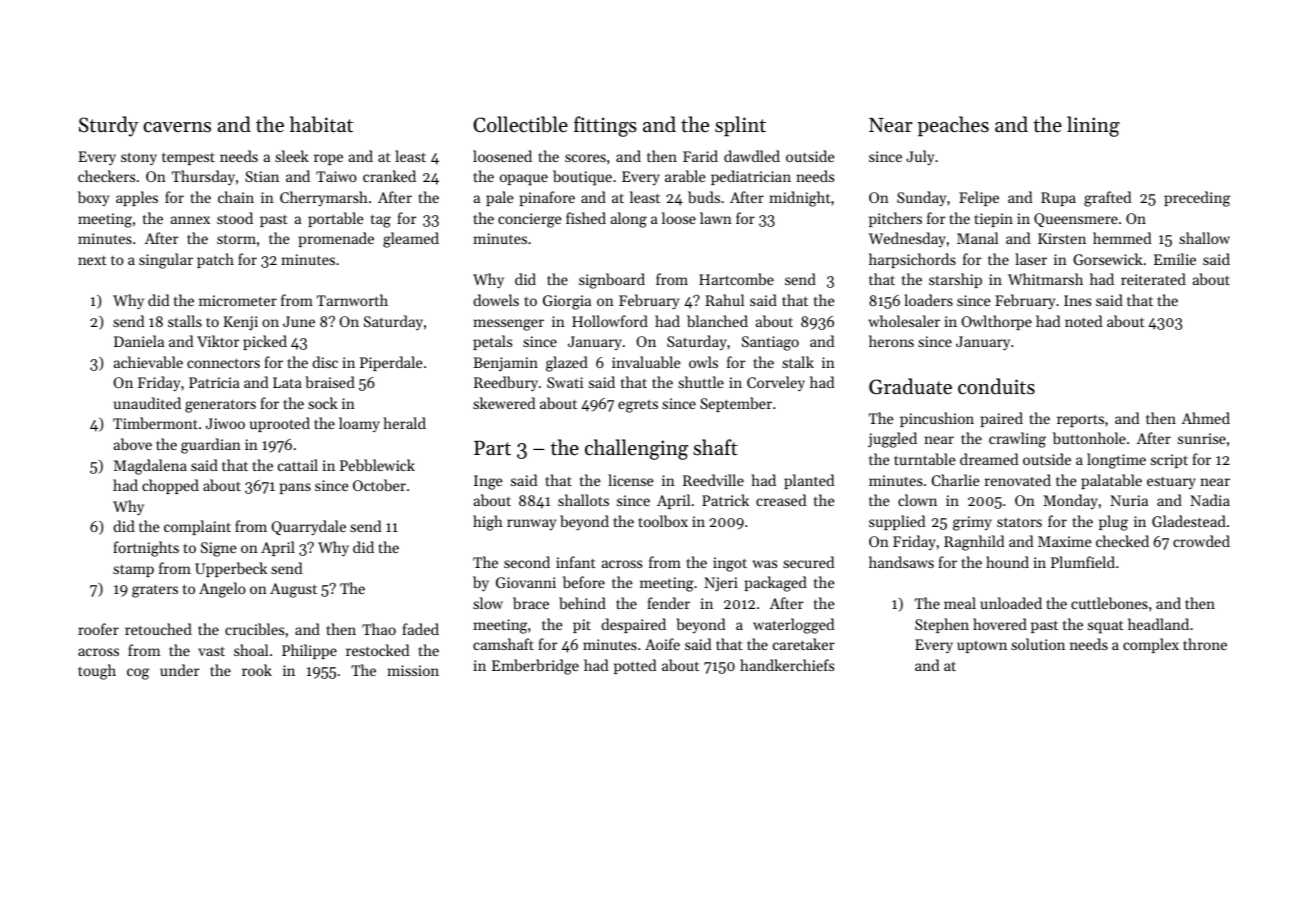 The height and width of the screenshot is (924, 1308). What do you see at coordinates (262, 176) in the screenshot?
I see `Stian` at bounding box center [262, 176].
